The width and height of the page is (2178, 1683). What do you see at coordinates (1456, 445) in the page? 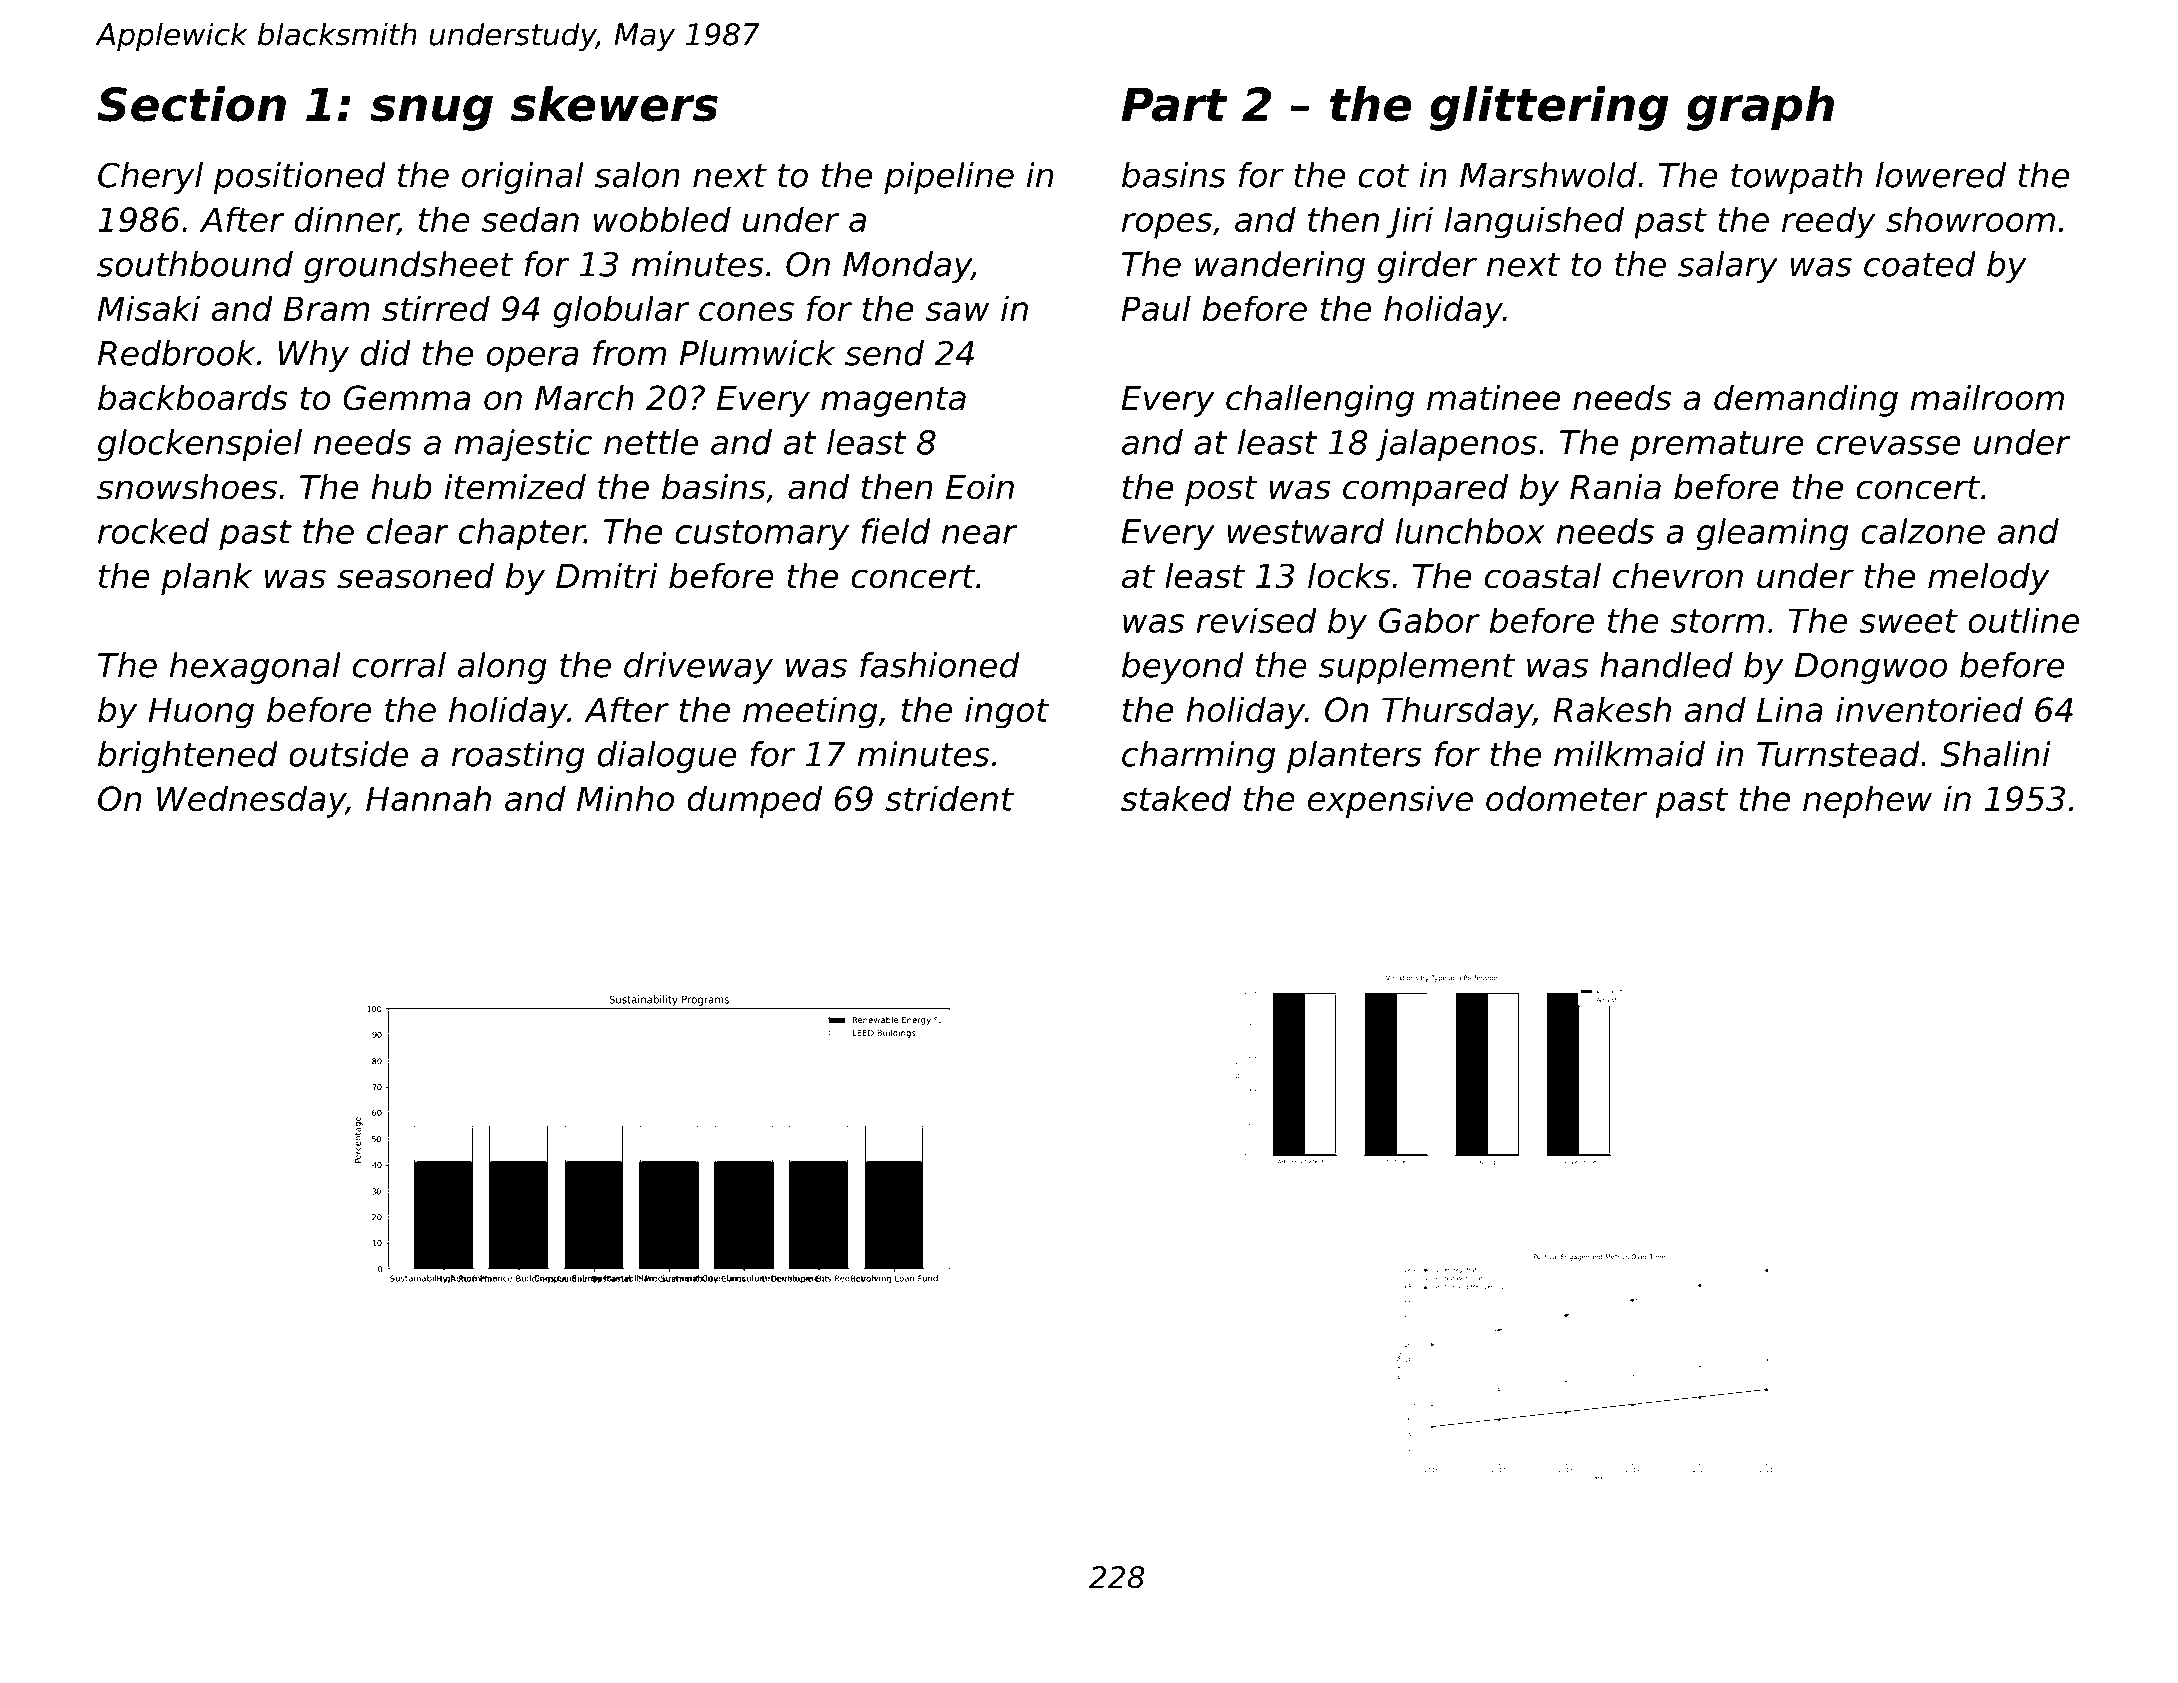
I see `jalapenos` at bounding box center [1456, 445].
